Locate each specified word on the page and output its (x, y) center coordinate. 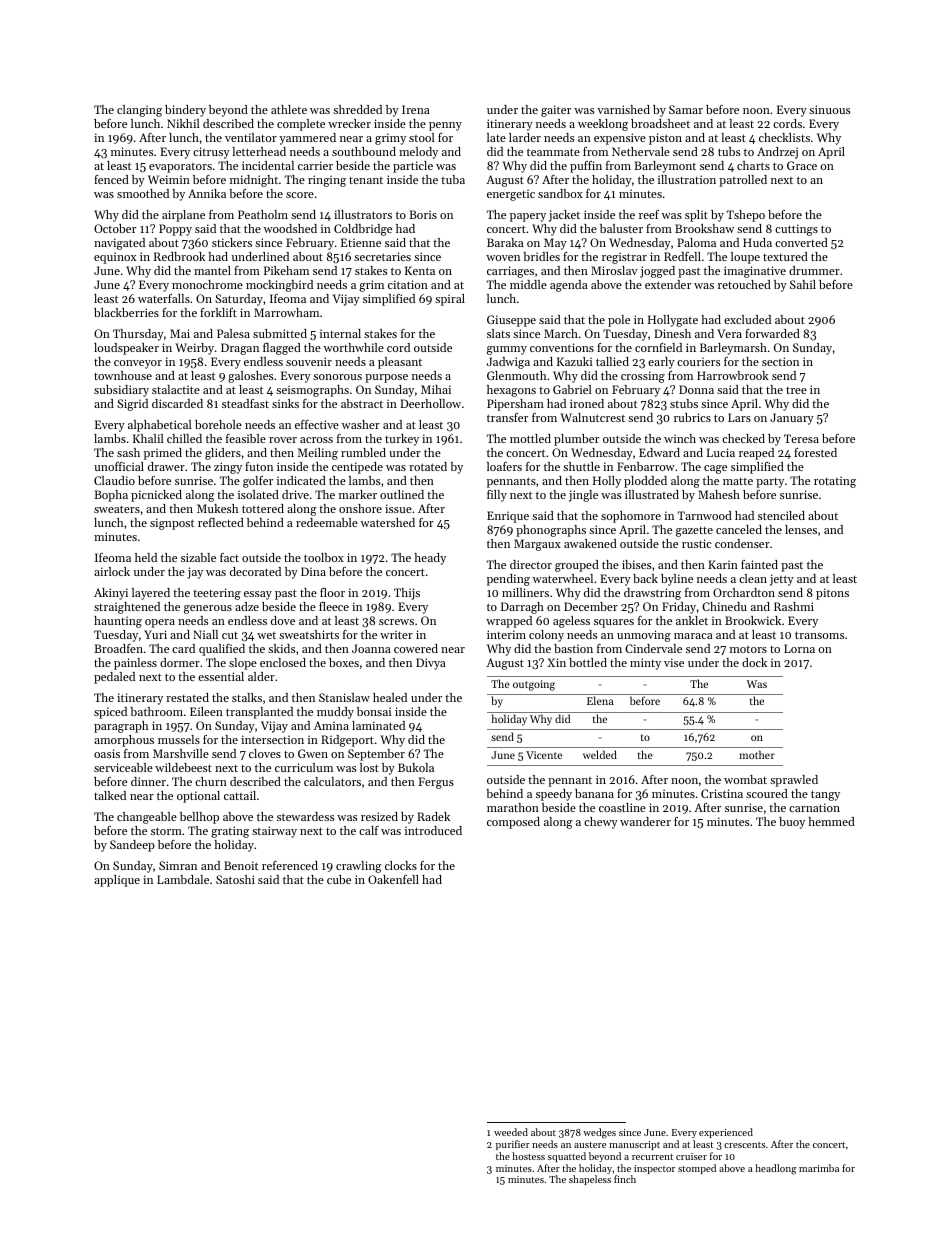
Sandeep (132, 846)
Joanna (371, 648)
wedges (599, 1133)
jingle (583, 496)
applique (117, 881)
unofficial (119, 466)
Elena (600, 700)
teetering (217, 594)
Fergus (436, 783)
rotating (835, 482)
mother (757, 754)
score (300, 195)
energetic (511, 195)
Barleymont (665, 167)
